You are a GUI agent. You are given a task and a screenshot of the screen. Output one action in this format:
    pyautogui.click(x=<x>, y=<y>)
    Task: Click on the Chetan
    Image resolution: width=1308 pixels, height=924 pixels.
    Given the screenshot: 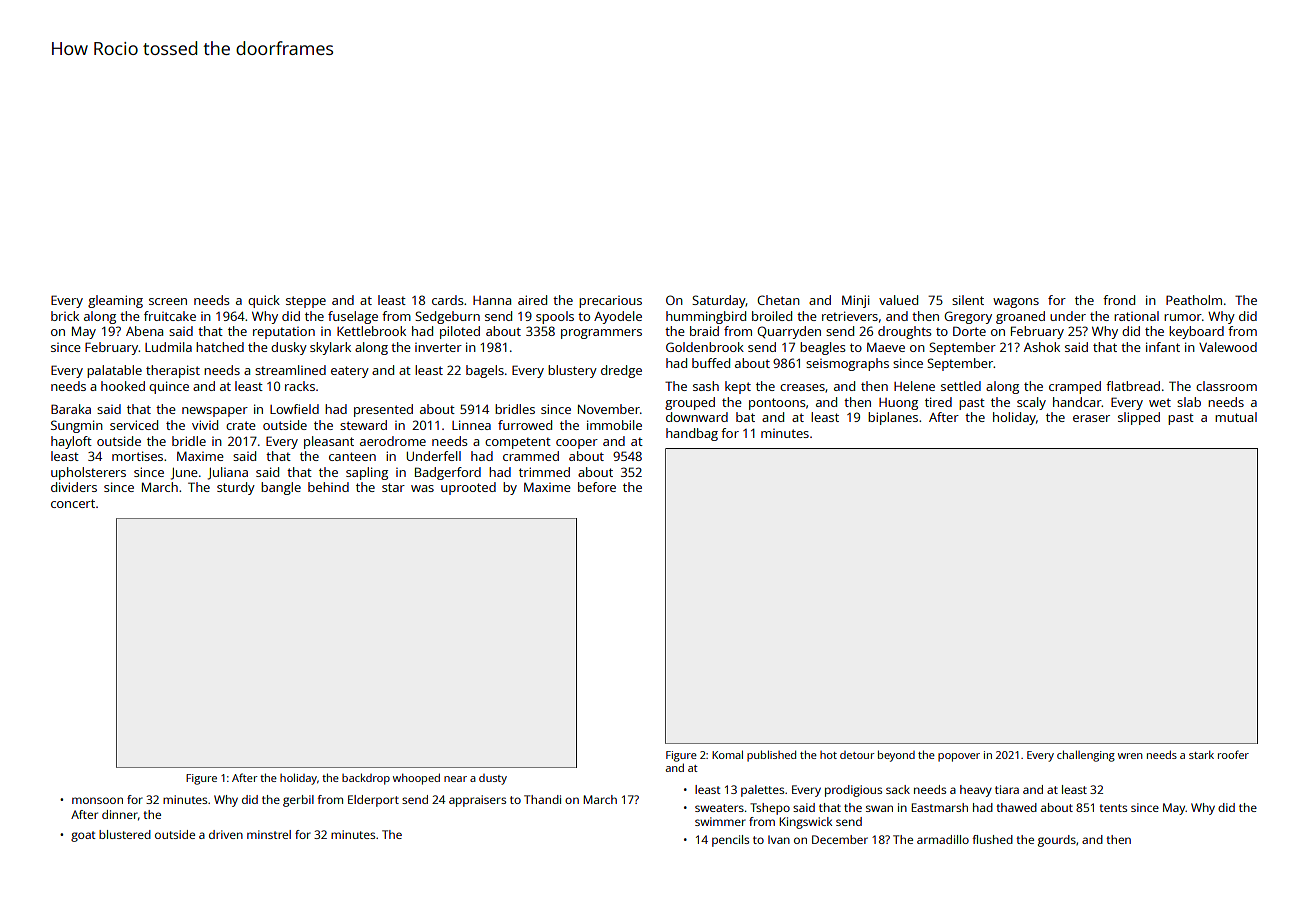 What is the action you would take?
    pyautogui.click(x=778, y=300)
